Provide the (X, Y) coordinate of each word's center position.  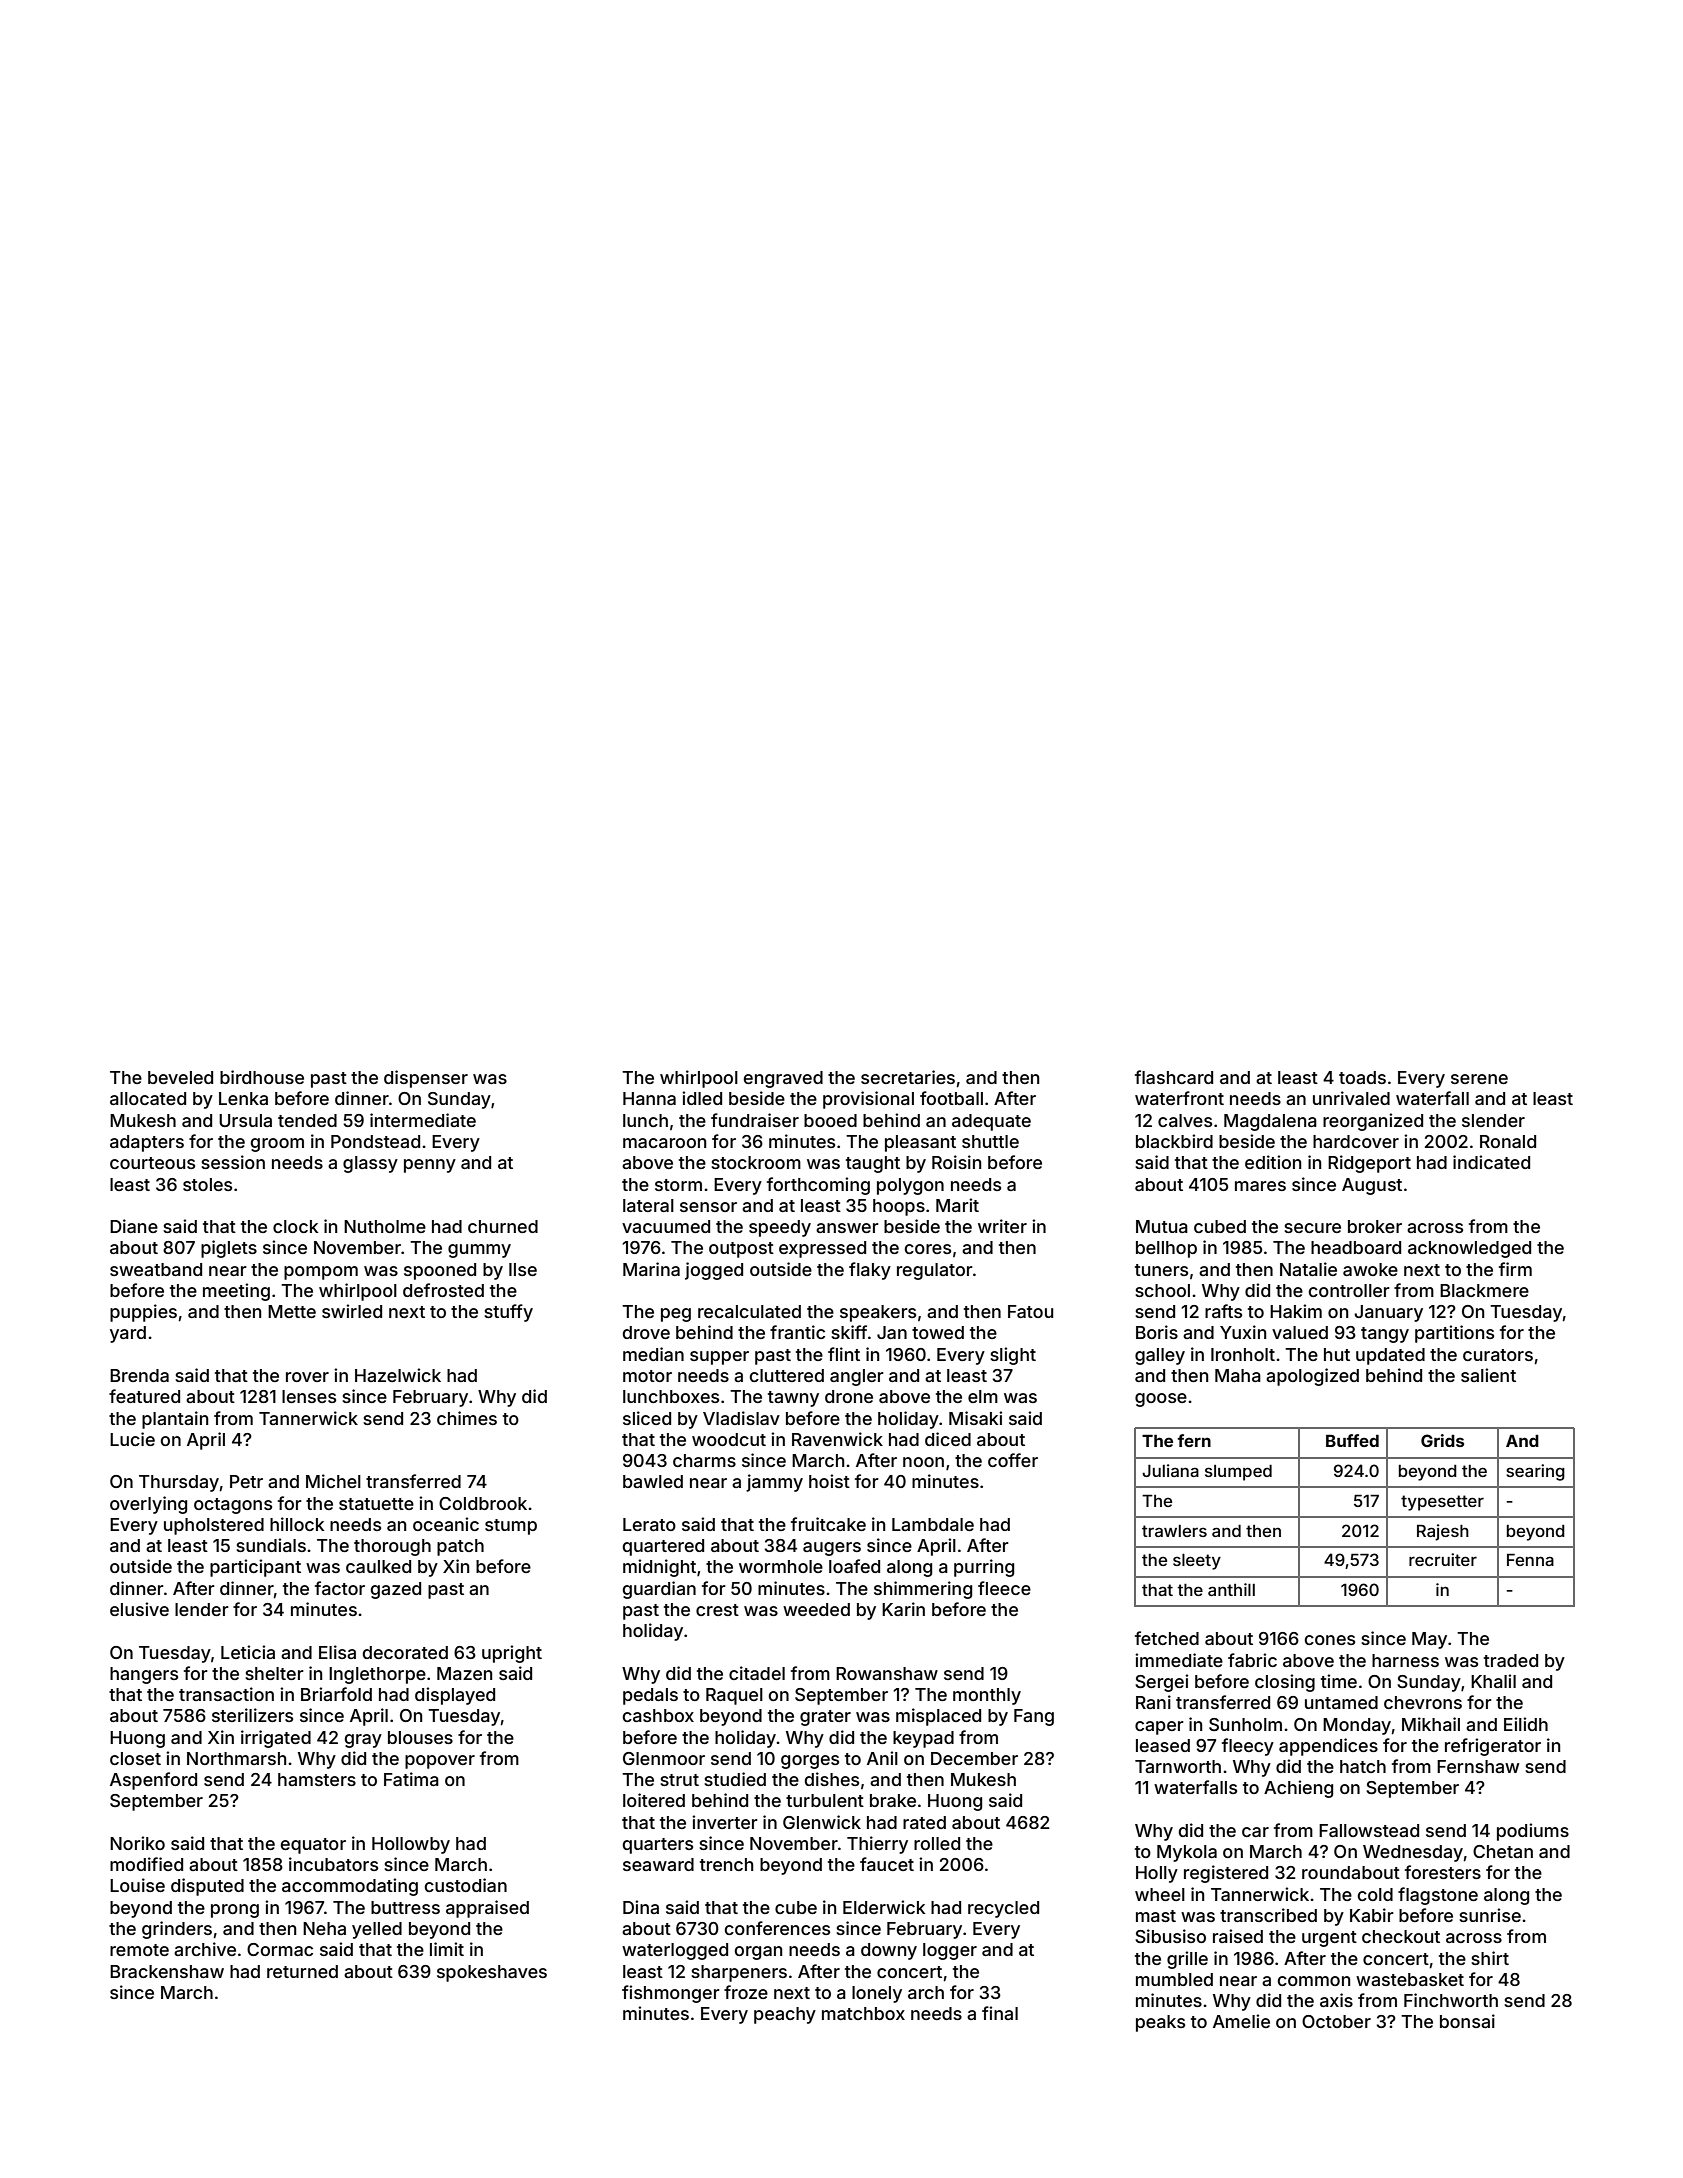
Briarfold (336, 1694)
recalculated (749, 1311)
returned (302, 1971)
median (653, 1354)
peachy (785, 2015)
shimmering (923, 1590)
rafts (1223, 1311)
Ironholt (1243, 1354)
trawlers (1174, 1531)
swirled (352, 1311)
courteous (152, 1163)
